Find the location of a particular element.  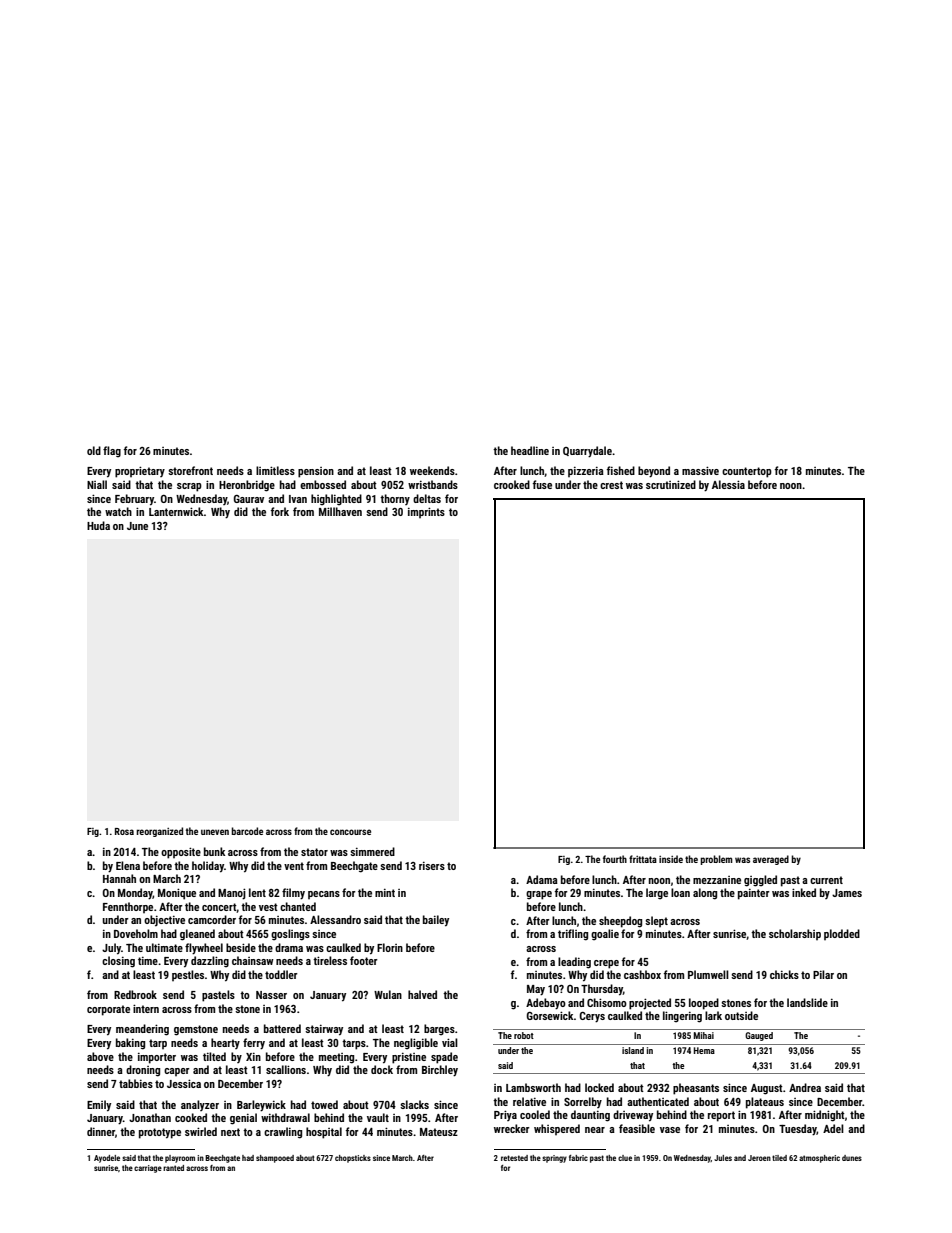

Quarrydale is located at coordinates (587, 452).
